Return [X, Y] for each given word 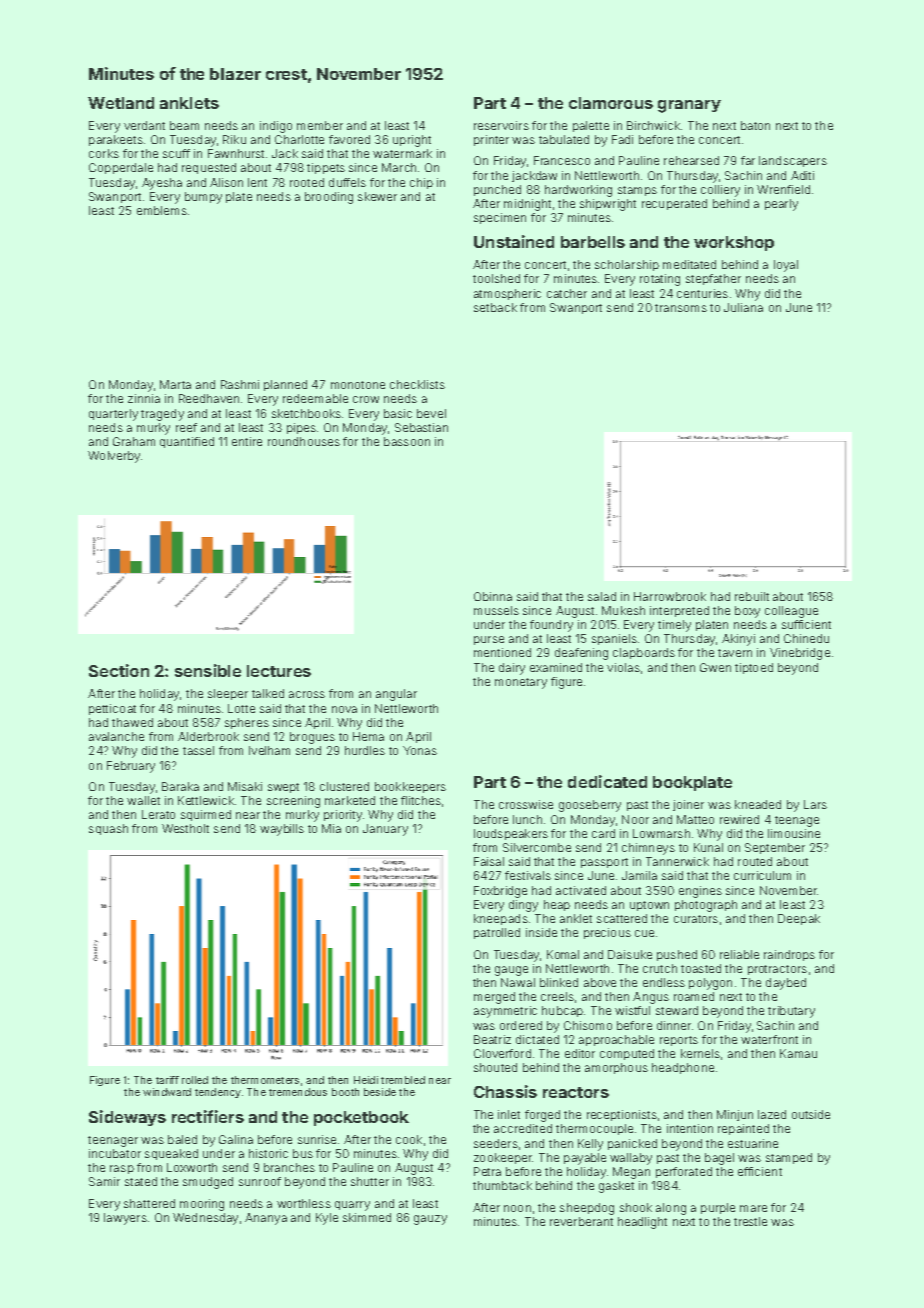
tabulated [564, 139]
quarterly [113, 415]
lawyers [125, 1219]
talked [268, 693]
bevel [431, 413]
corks [104, 153]
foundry [551, 626]
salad [602, 596]
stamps [637, 191]
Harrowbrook [670, 596]
